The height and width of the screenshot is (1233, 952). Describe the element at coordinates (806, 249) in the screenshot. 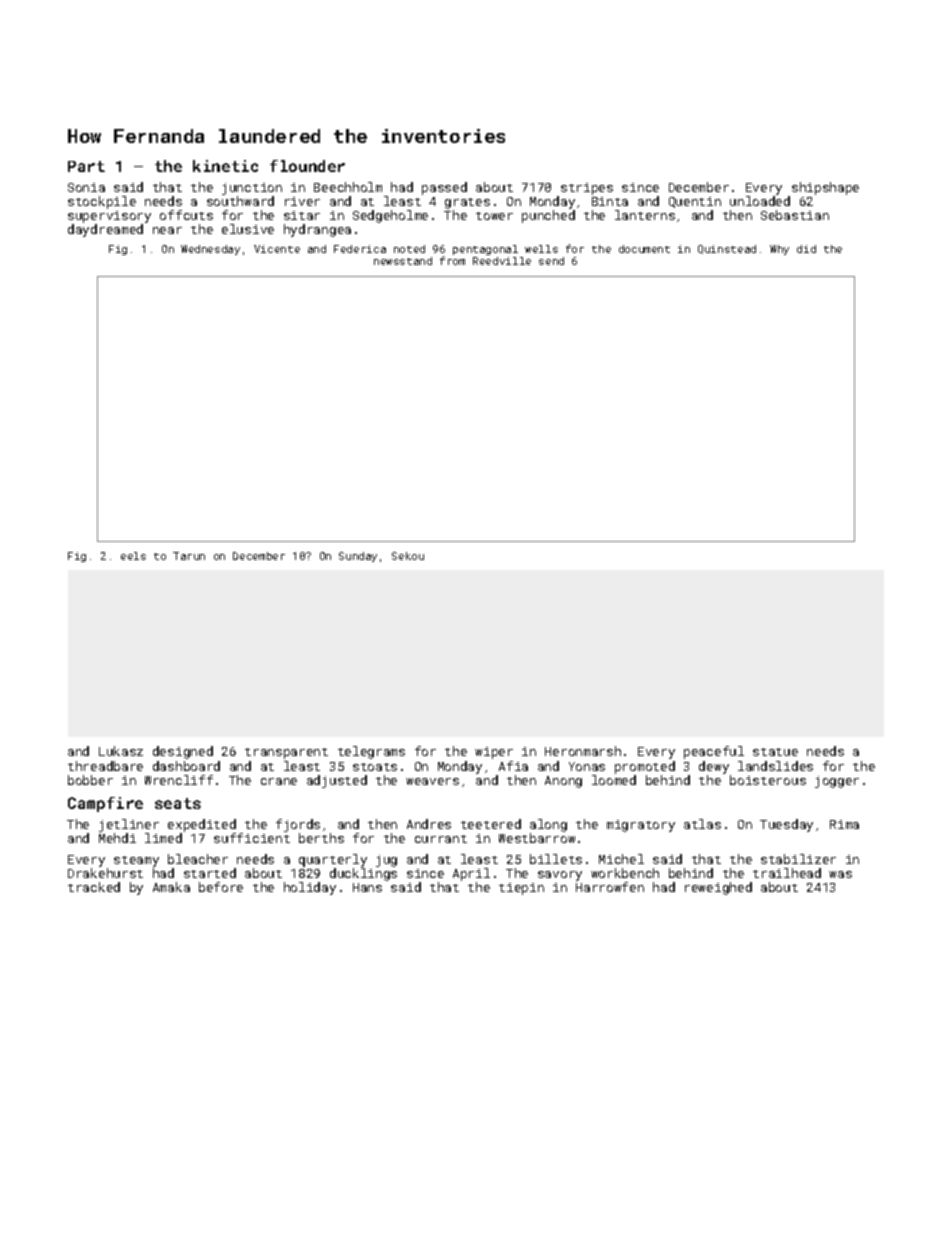

I see `did` at that location.
